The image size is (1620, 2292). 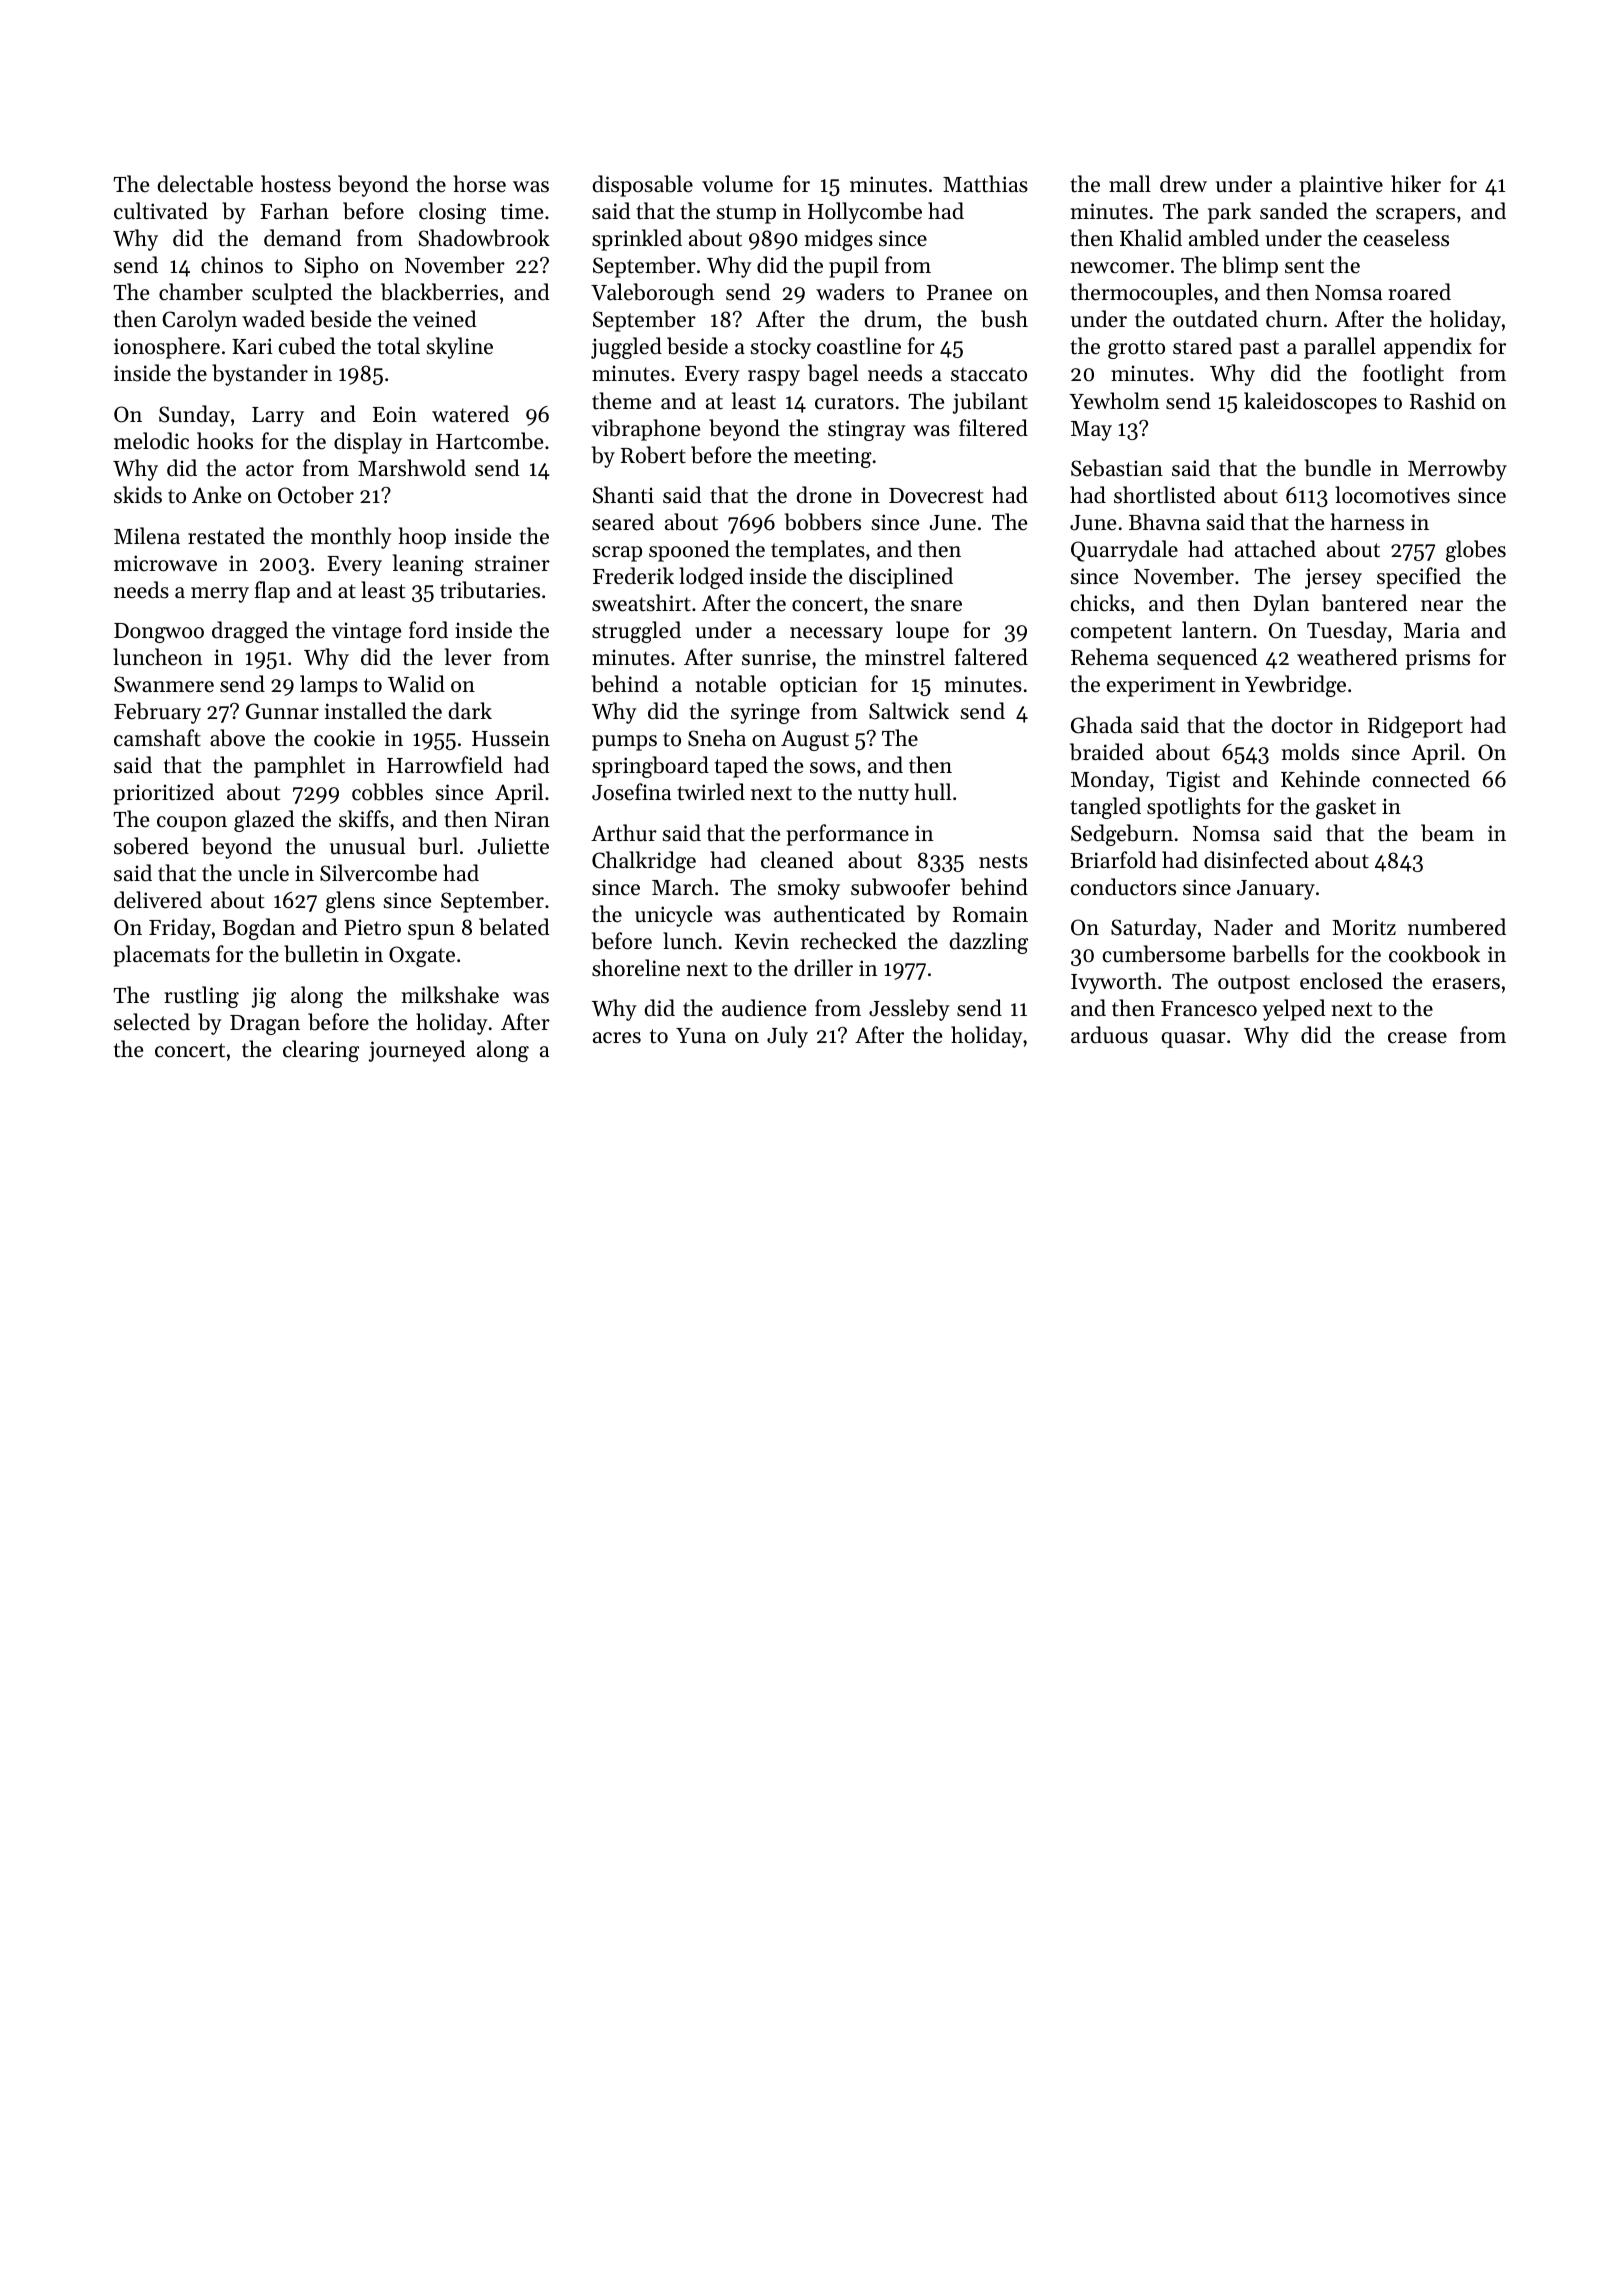 I want to click on disposable, so click(x=642, y=186).
